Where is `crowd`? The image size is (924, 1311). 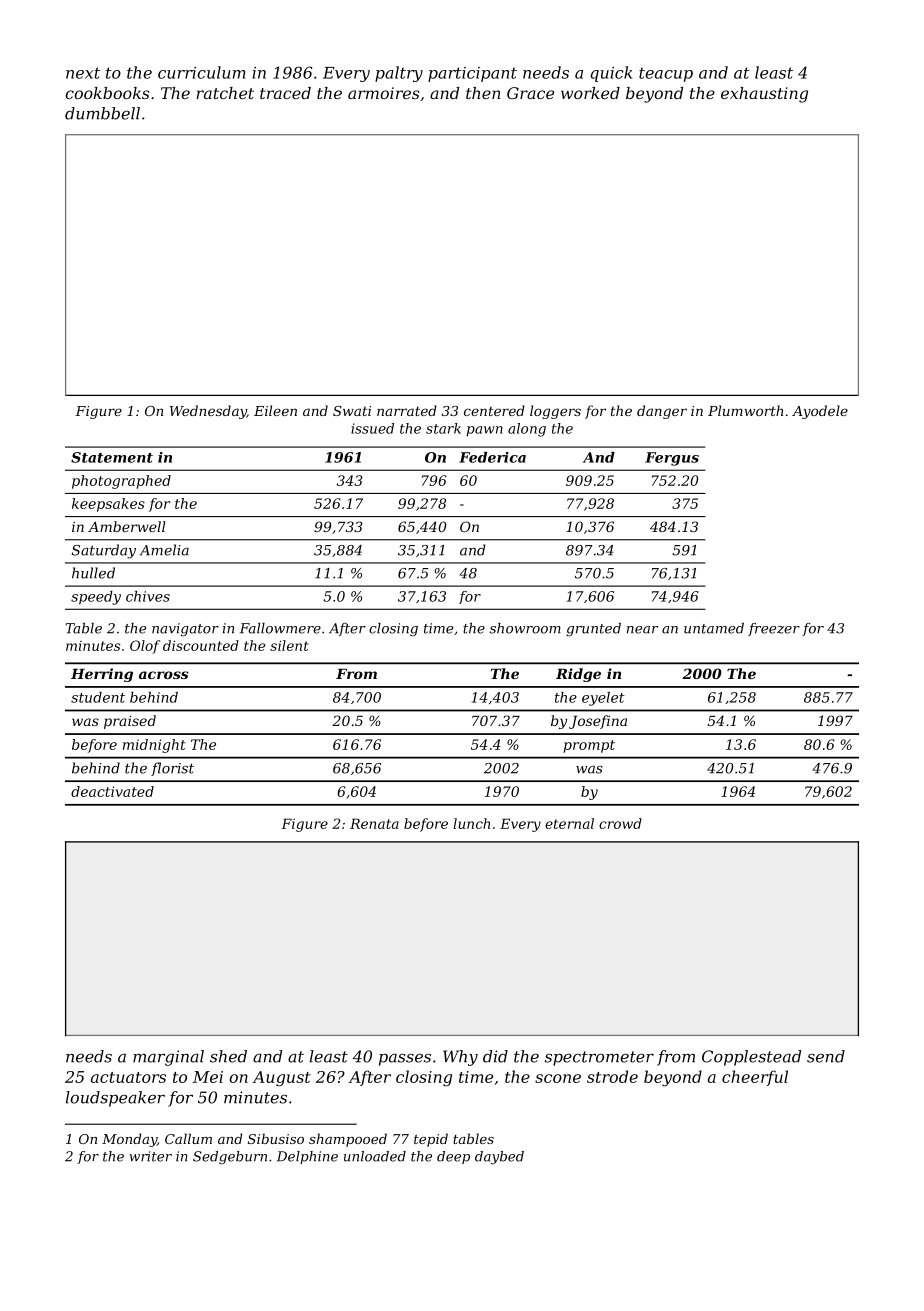 crowd is located at coordinates (620, 823).
